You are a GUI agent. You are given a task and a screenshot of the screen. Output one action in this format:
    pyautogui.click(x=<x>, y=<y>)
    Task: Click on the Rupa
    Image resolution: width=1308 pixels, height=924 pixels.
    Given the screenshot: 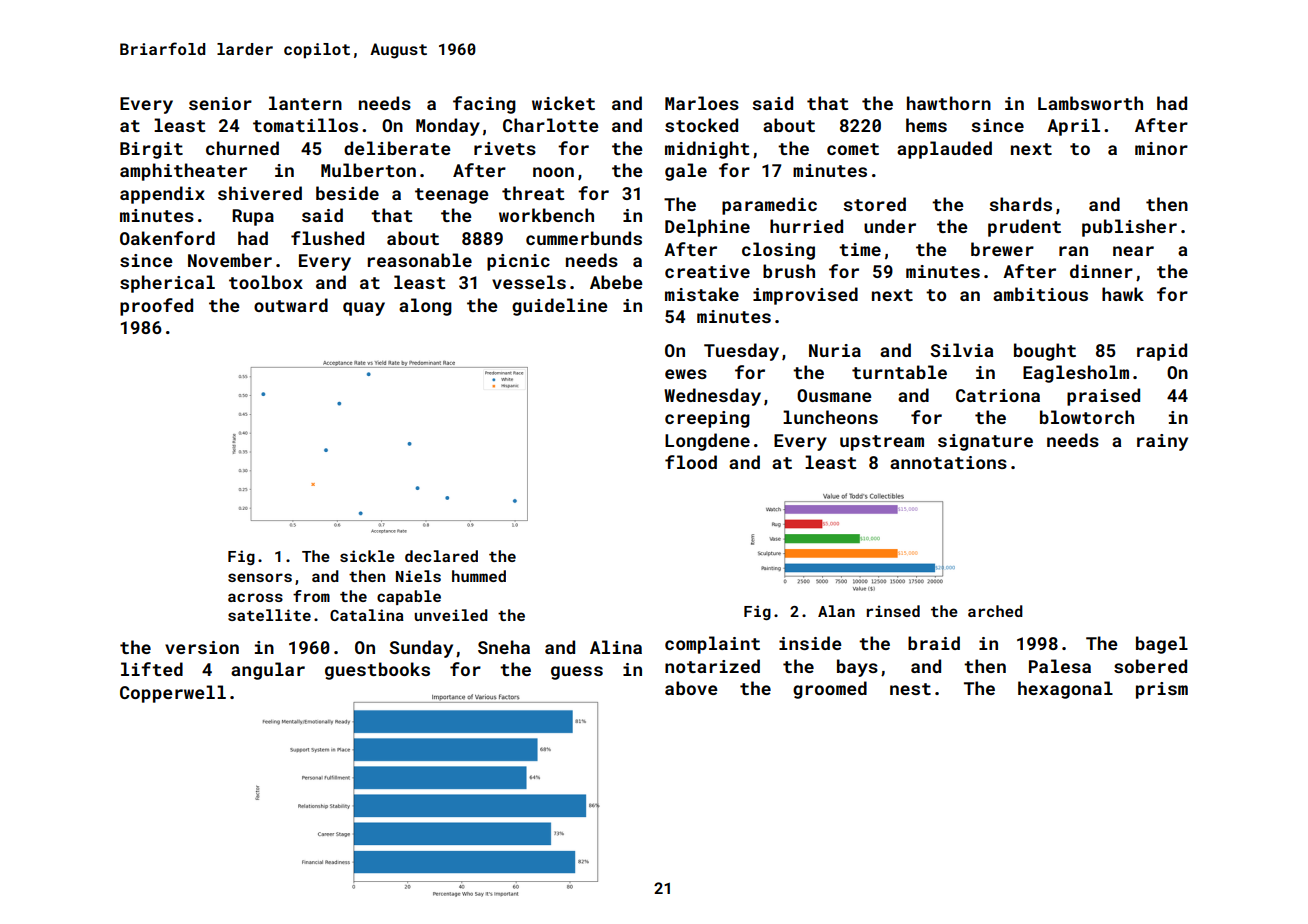 What is the action you would take?
    pyautogui.click(x=253, y=217)
